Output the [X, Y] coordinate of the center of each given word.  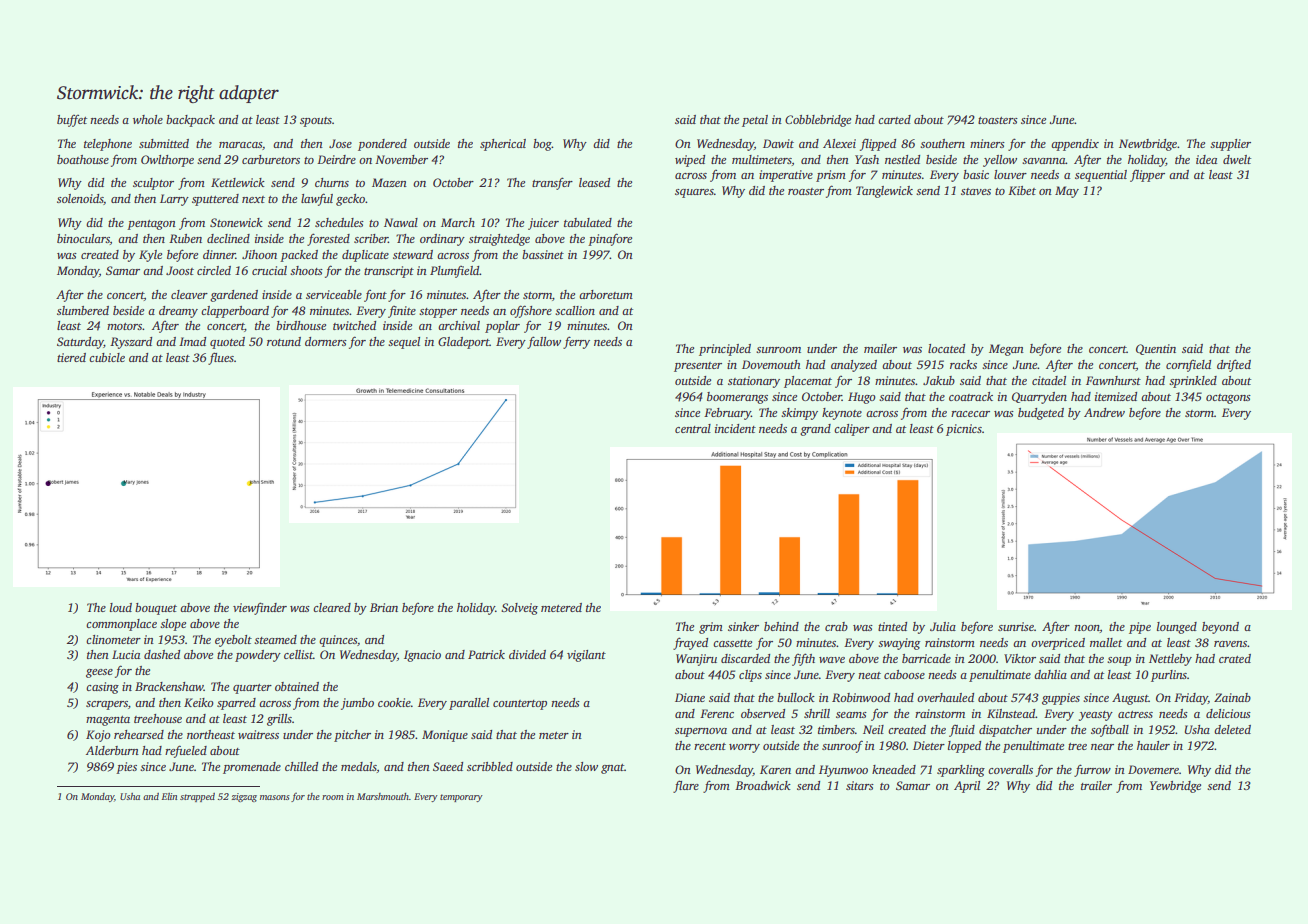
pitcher [352, 736]
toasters [998, 120]
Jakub [939, 380]
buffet [72, 121]
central [693, 428]
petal [755, 121]
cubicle [107, 357]
